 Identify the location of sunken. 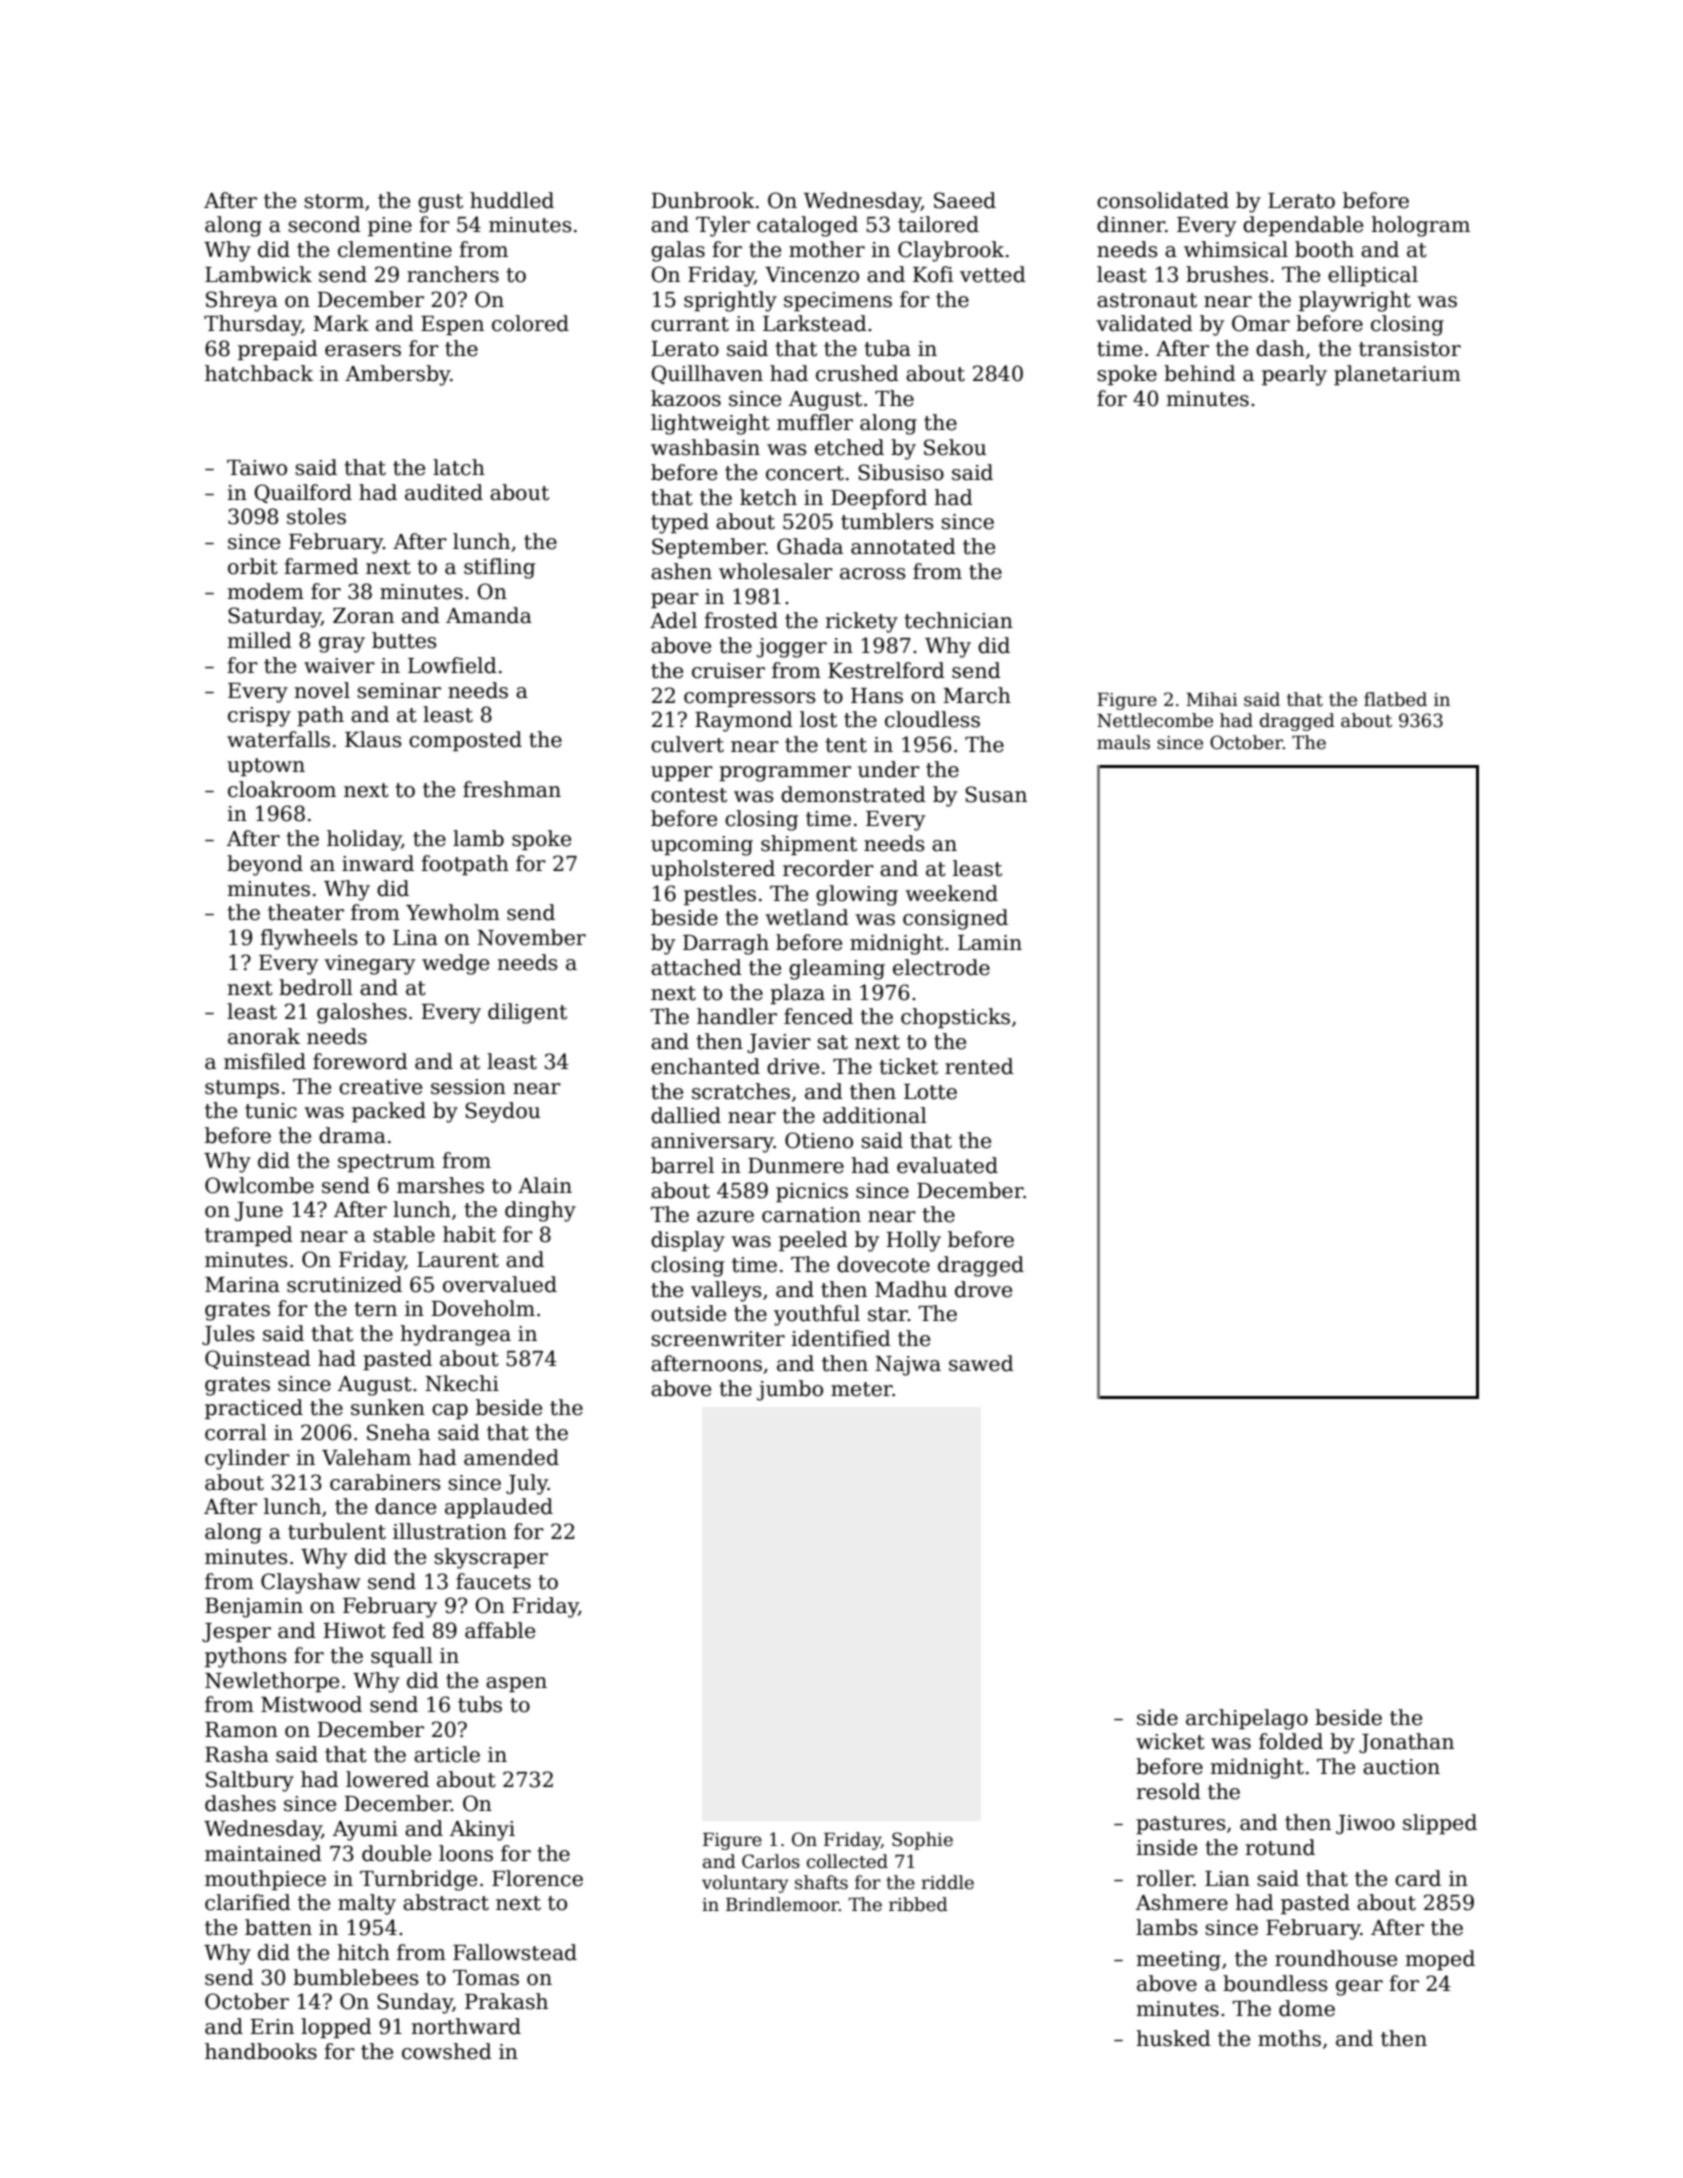
(388, 1407).
